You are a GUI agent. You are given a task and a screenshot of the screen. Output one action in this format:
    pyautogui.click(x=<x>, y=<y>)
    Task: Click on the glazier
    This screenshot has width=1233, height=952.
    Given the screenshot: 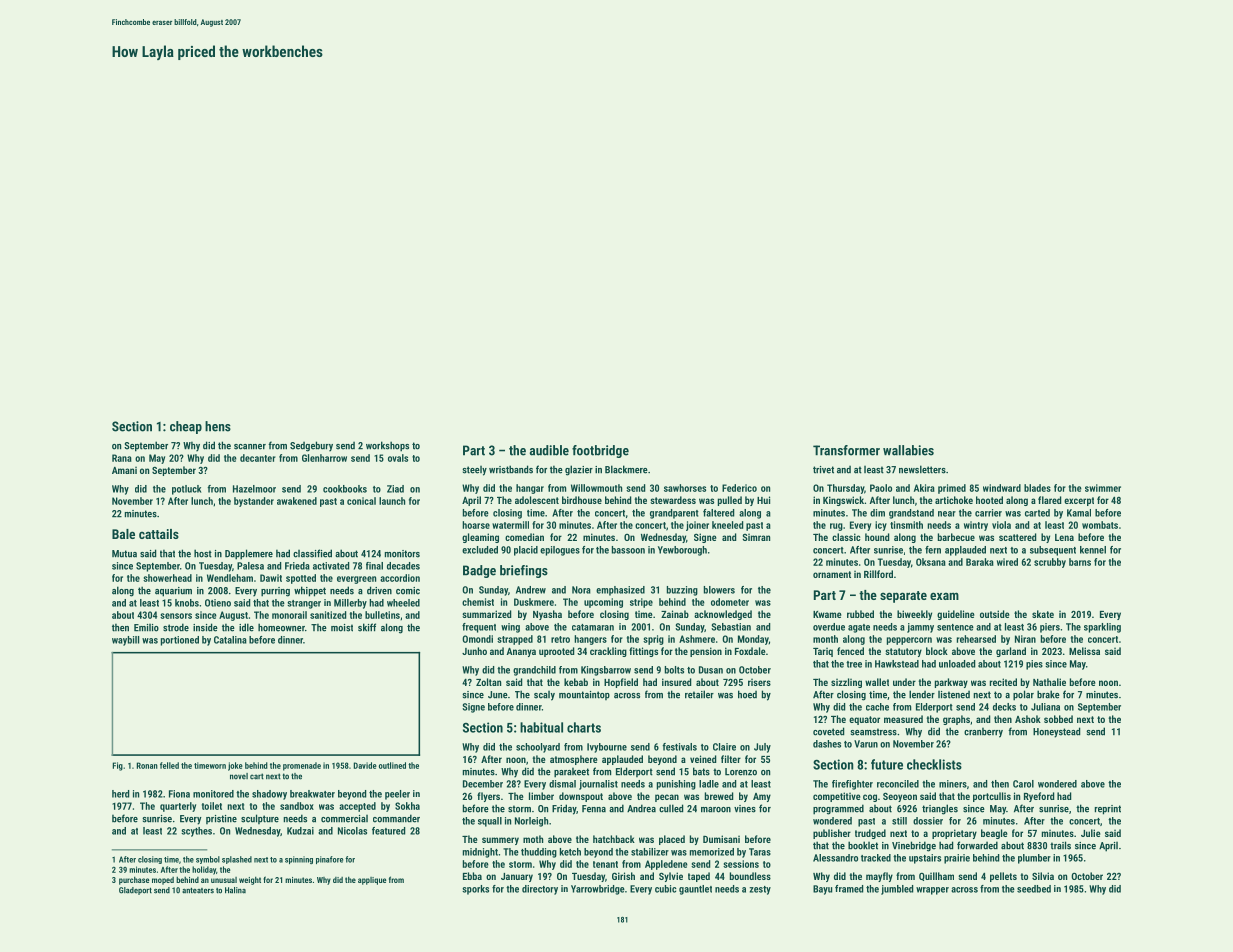 What is the action you would take?
    pyautogui.click(x=579, y=470)
